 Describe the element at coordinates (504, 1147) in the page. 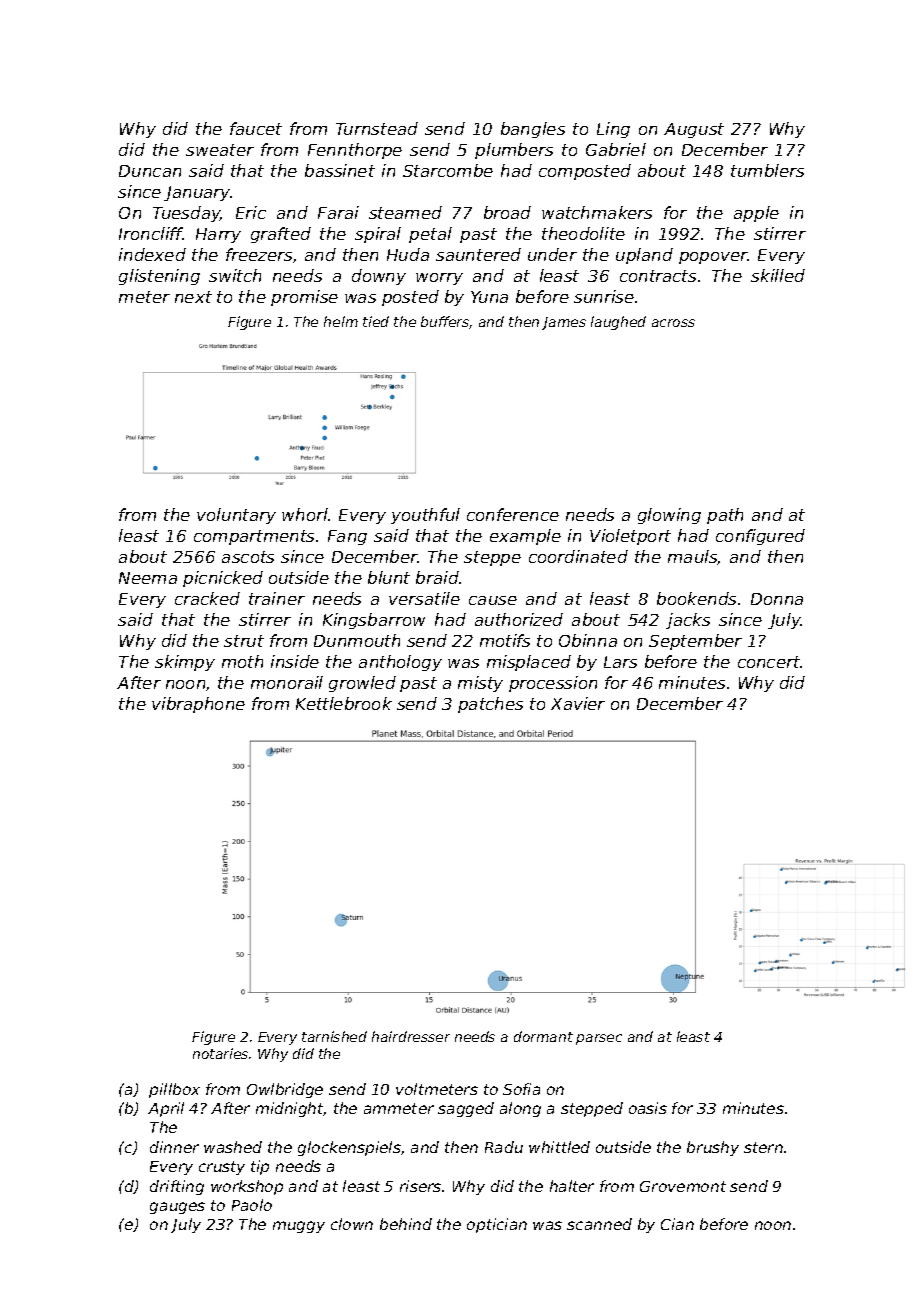

I see `Radu` at that location.
